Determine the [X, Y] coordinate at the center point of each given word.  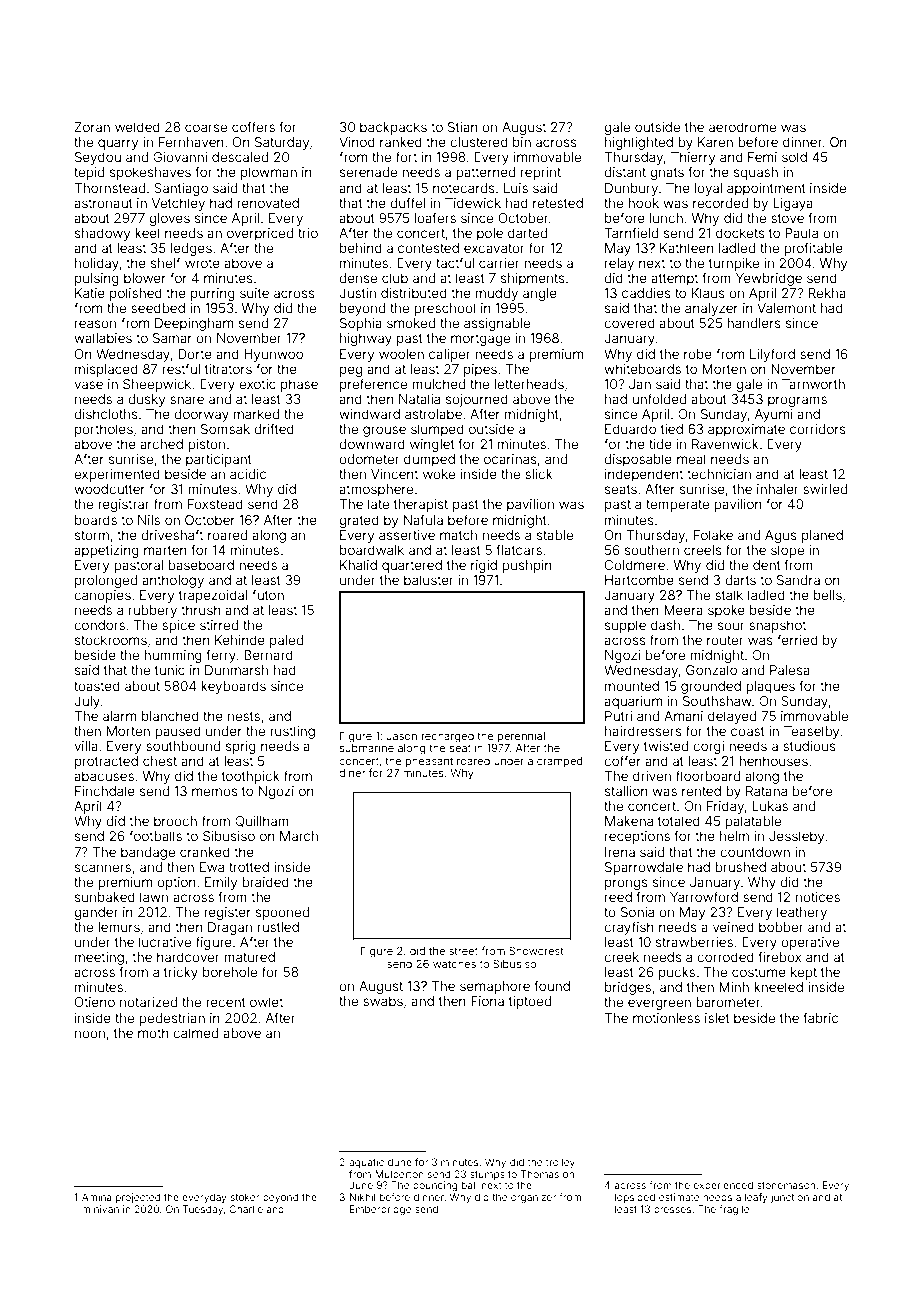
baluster [429, 580]
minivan [100, 1209]
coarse [206, 128]
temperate [677, 506]
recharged [448, 737]
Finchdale [105, 791]
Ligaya [793, 204]
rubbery [153, 611]
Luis [516, 188]
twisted [666, 746]
